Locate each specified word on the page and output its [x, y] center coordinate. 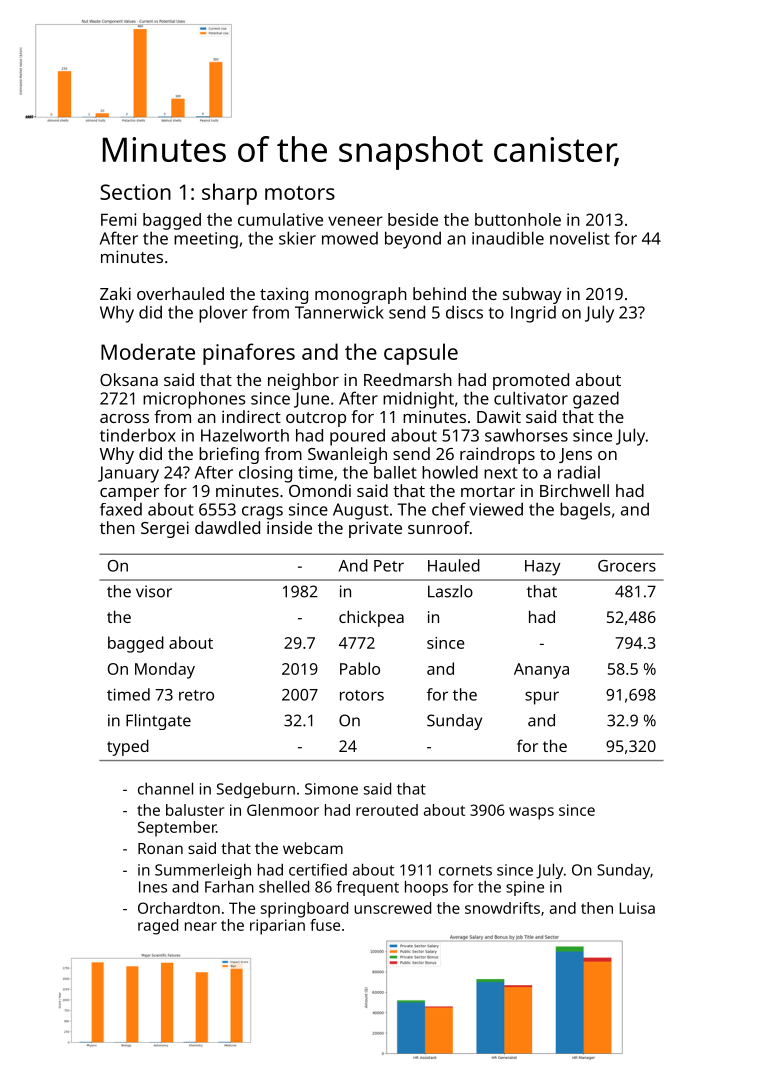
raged [158, 927]
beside [413, 219]
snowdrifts [502, 908]
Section [135, 192]
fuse [325, 925]
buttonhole [518, 219]
